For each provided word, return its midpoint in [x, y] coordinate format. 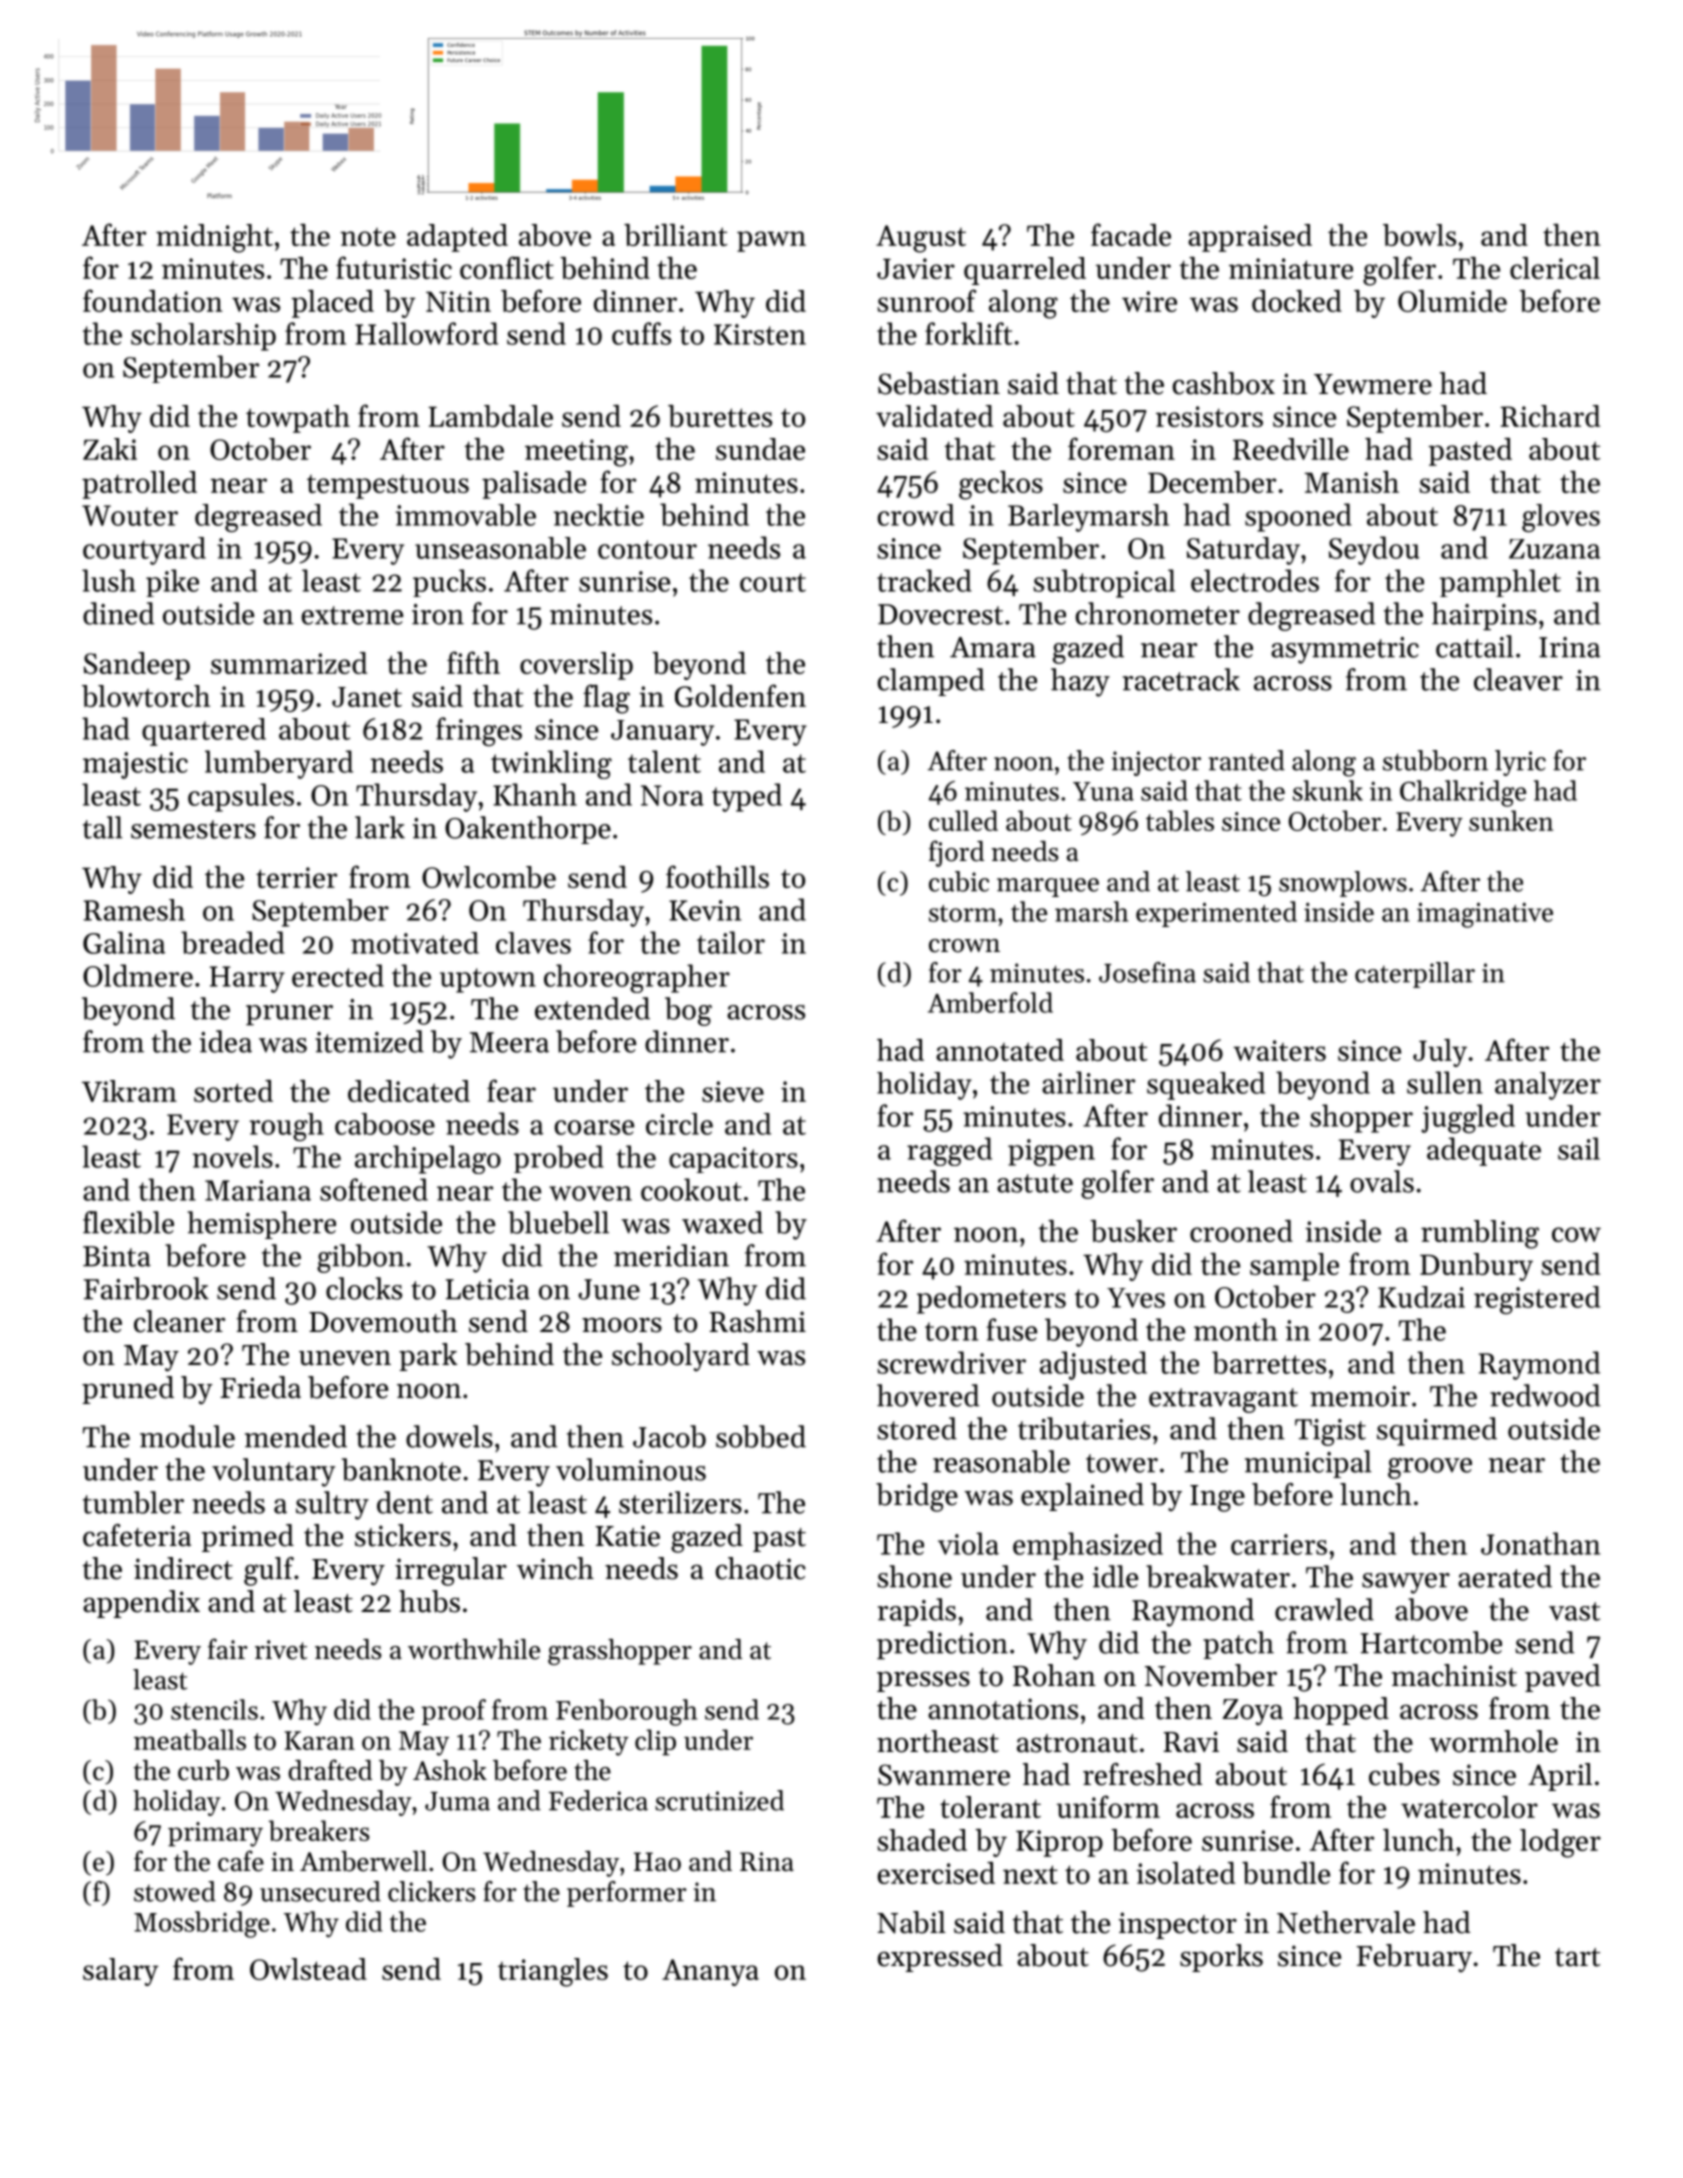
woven [590, 1193]
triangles [553, 1972]
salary [121, 1972]
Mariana [258, 1190]
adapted [457, 238]
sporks [1221, 1958]
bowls [1419, 235]
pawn [771, 241]
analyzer [1548, 1086]
